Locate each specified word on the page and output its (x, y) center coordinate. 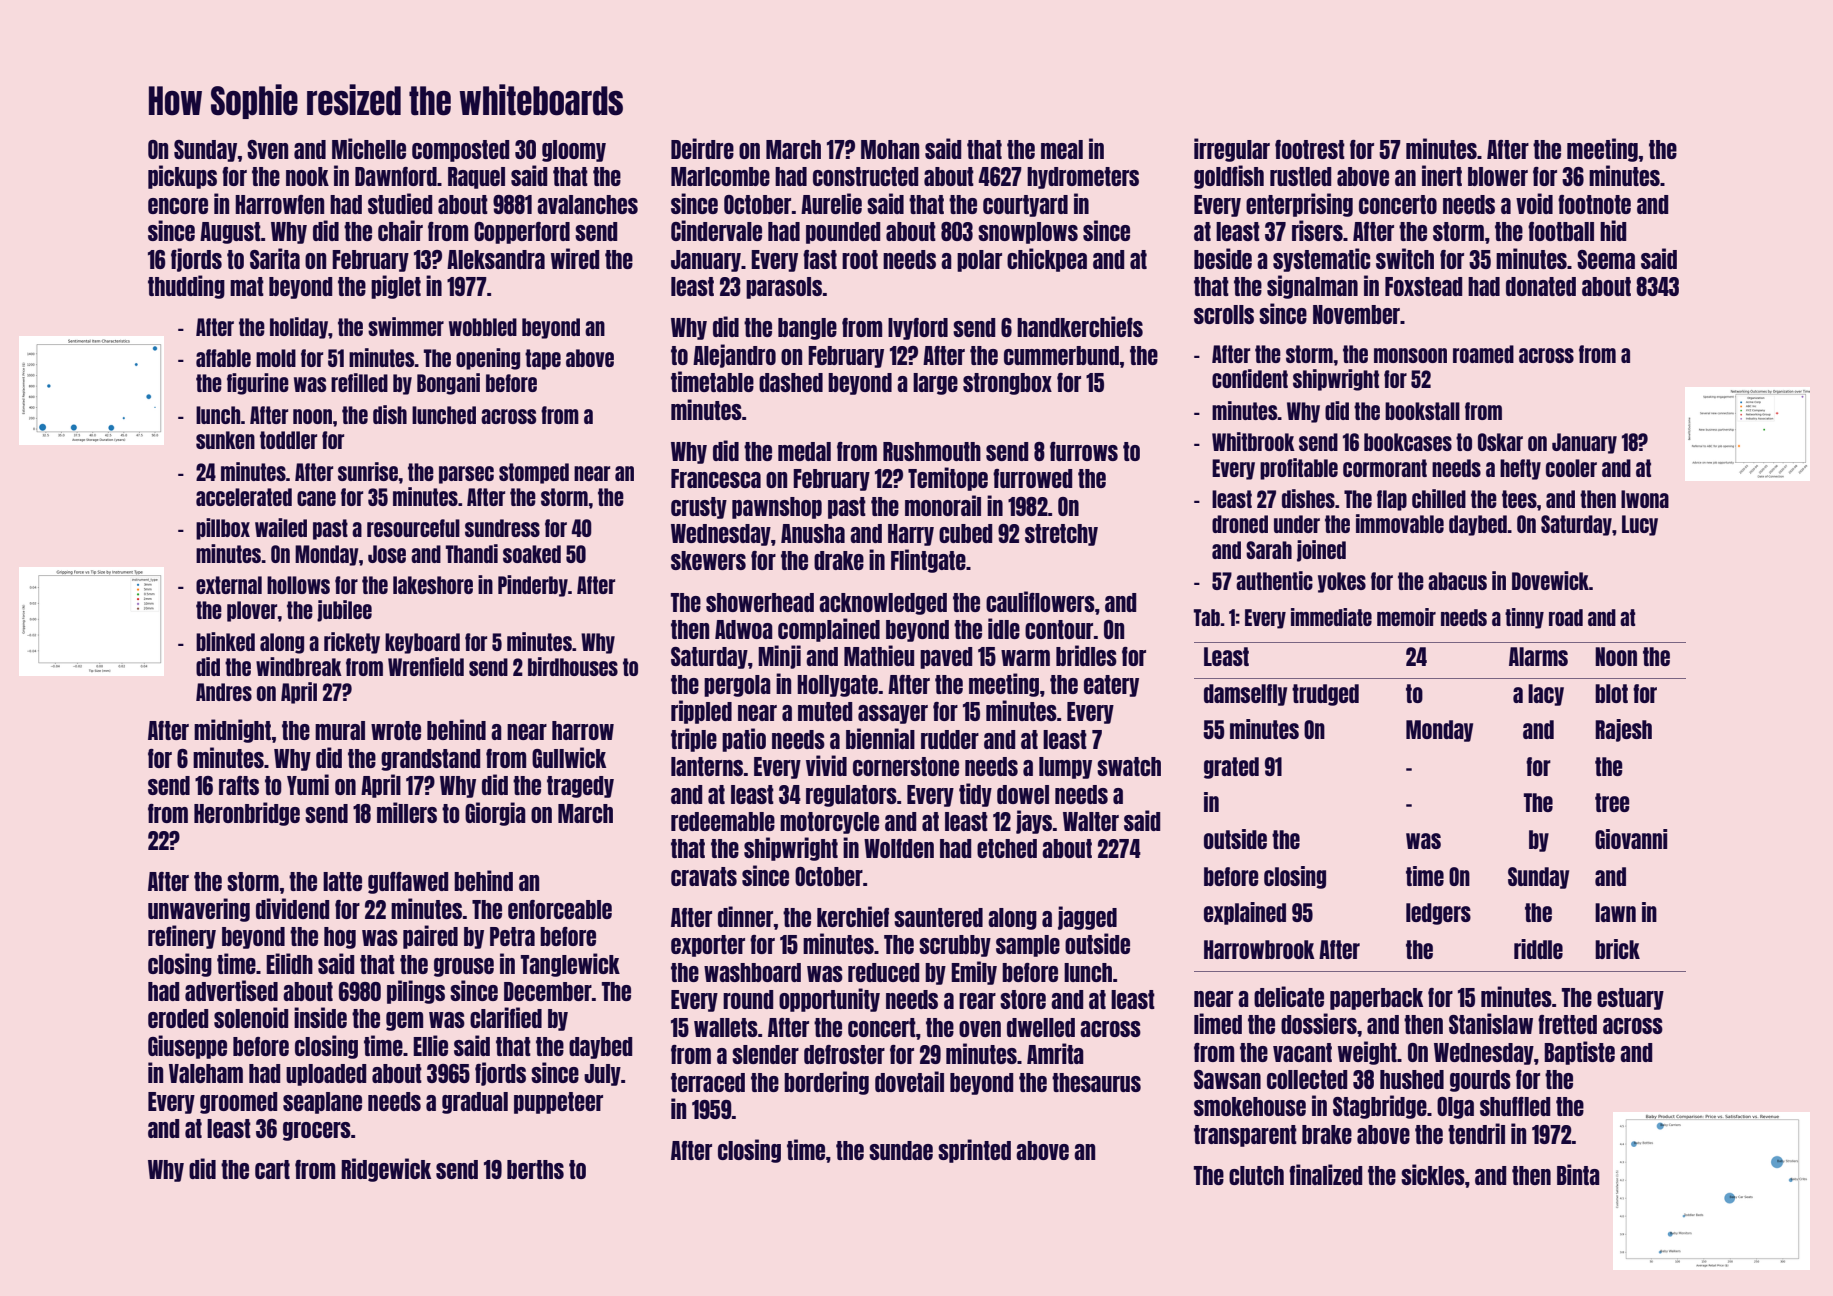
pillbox (223, 529)
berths (535, 1169)
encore (178, 206)
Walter (1091, 821)
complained (829, 630)
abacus (1457, 581)
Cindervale (716, 230)
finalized (1325, 1174)
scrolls (1224, 314)
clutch (1256, 1175)
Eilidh (289, 963)
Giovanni (1631, 839)
